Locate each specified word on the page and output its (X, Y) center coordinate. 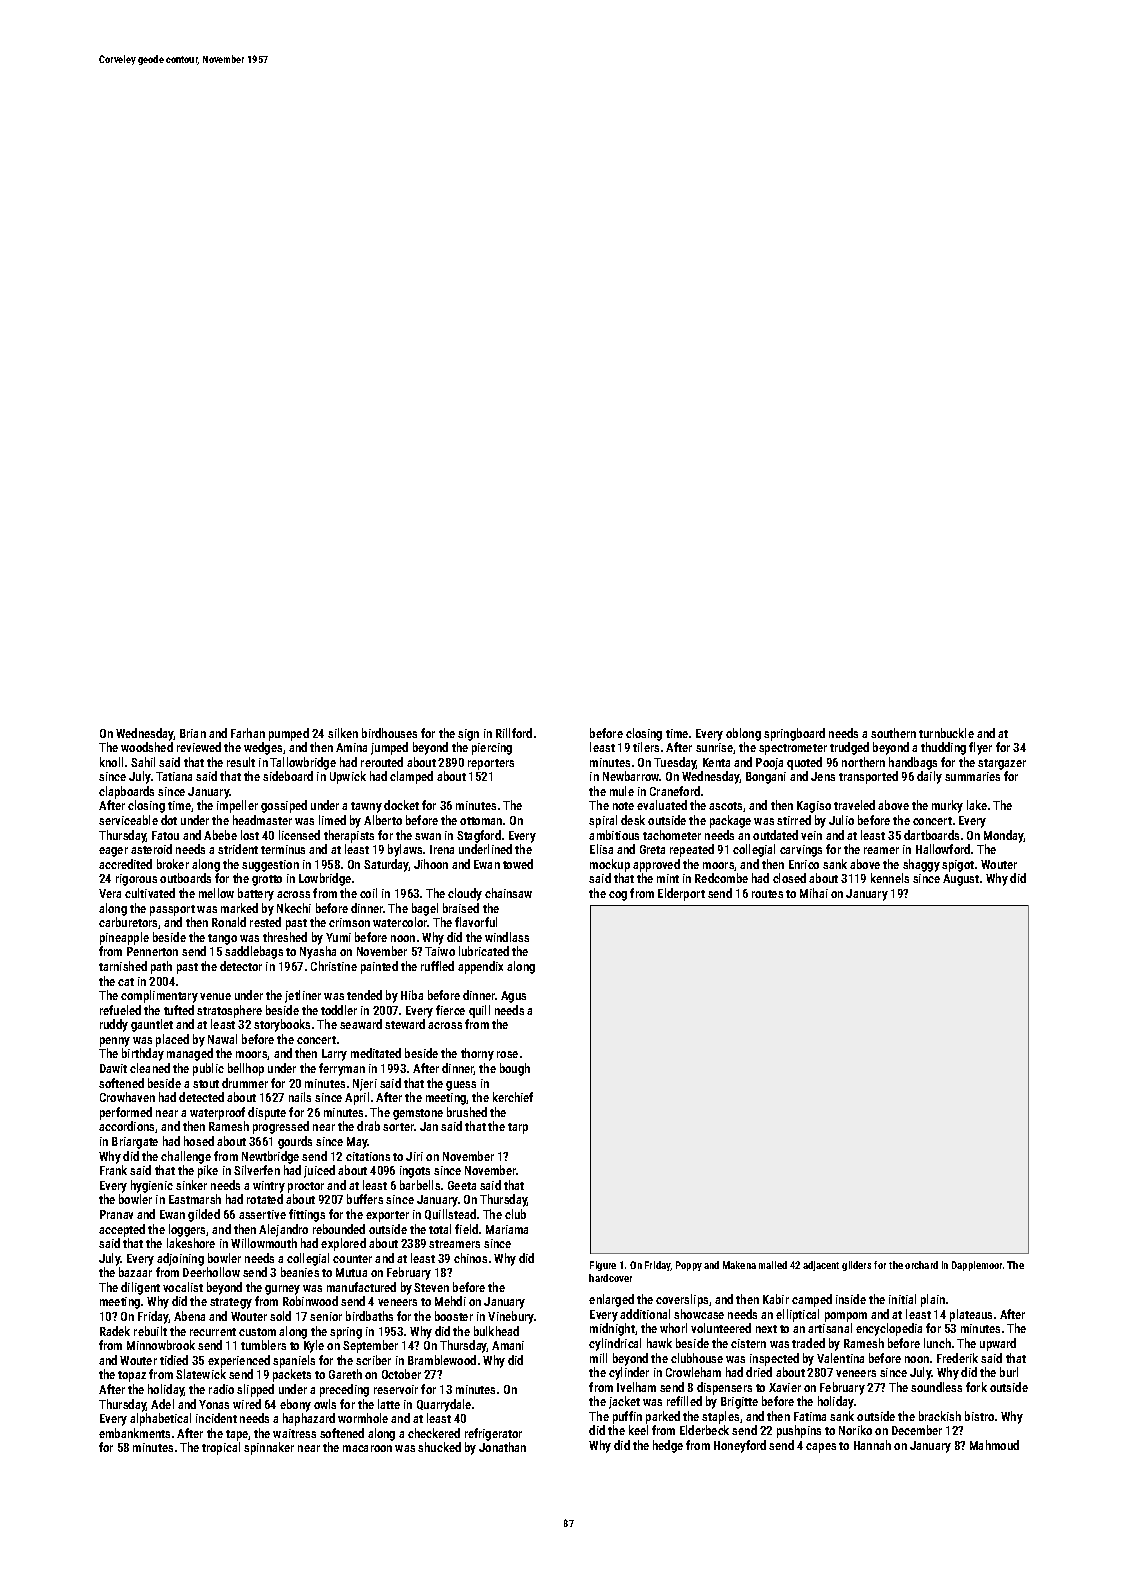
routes (767, 894)
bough (515, 1069)
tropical (221, 1448)
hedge (668, 1446)
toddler (339, 1010)
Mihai (814, 893)
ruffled (437, 966)
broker (173, 864)
